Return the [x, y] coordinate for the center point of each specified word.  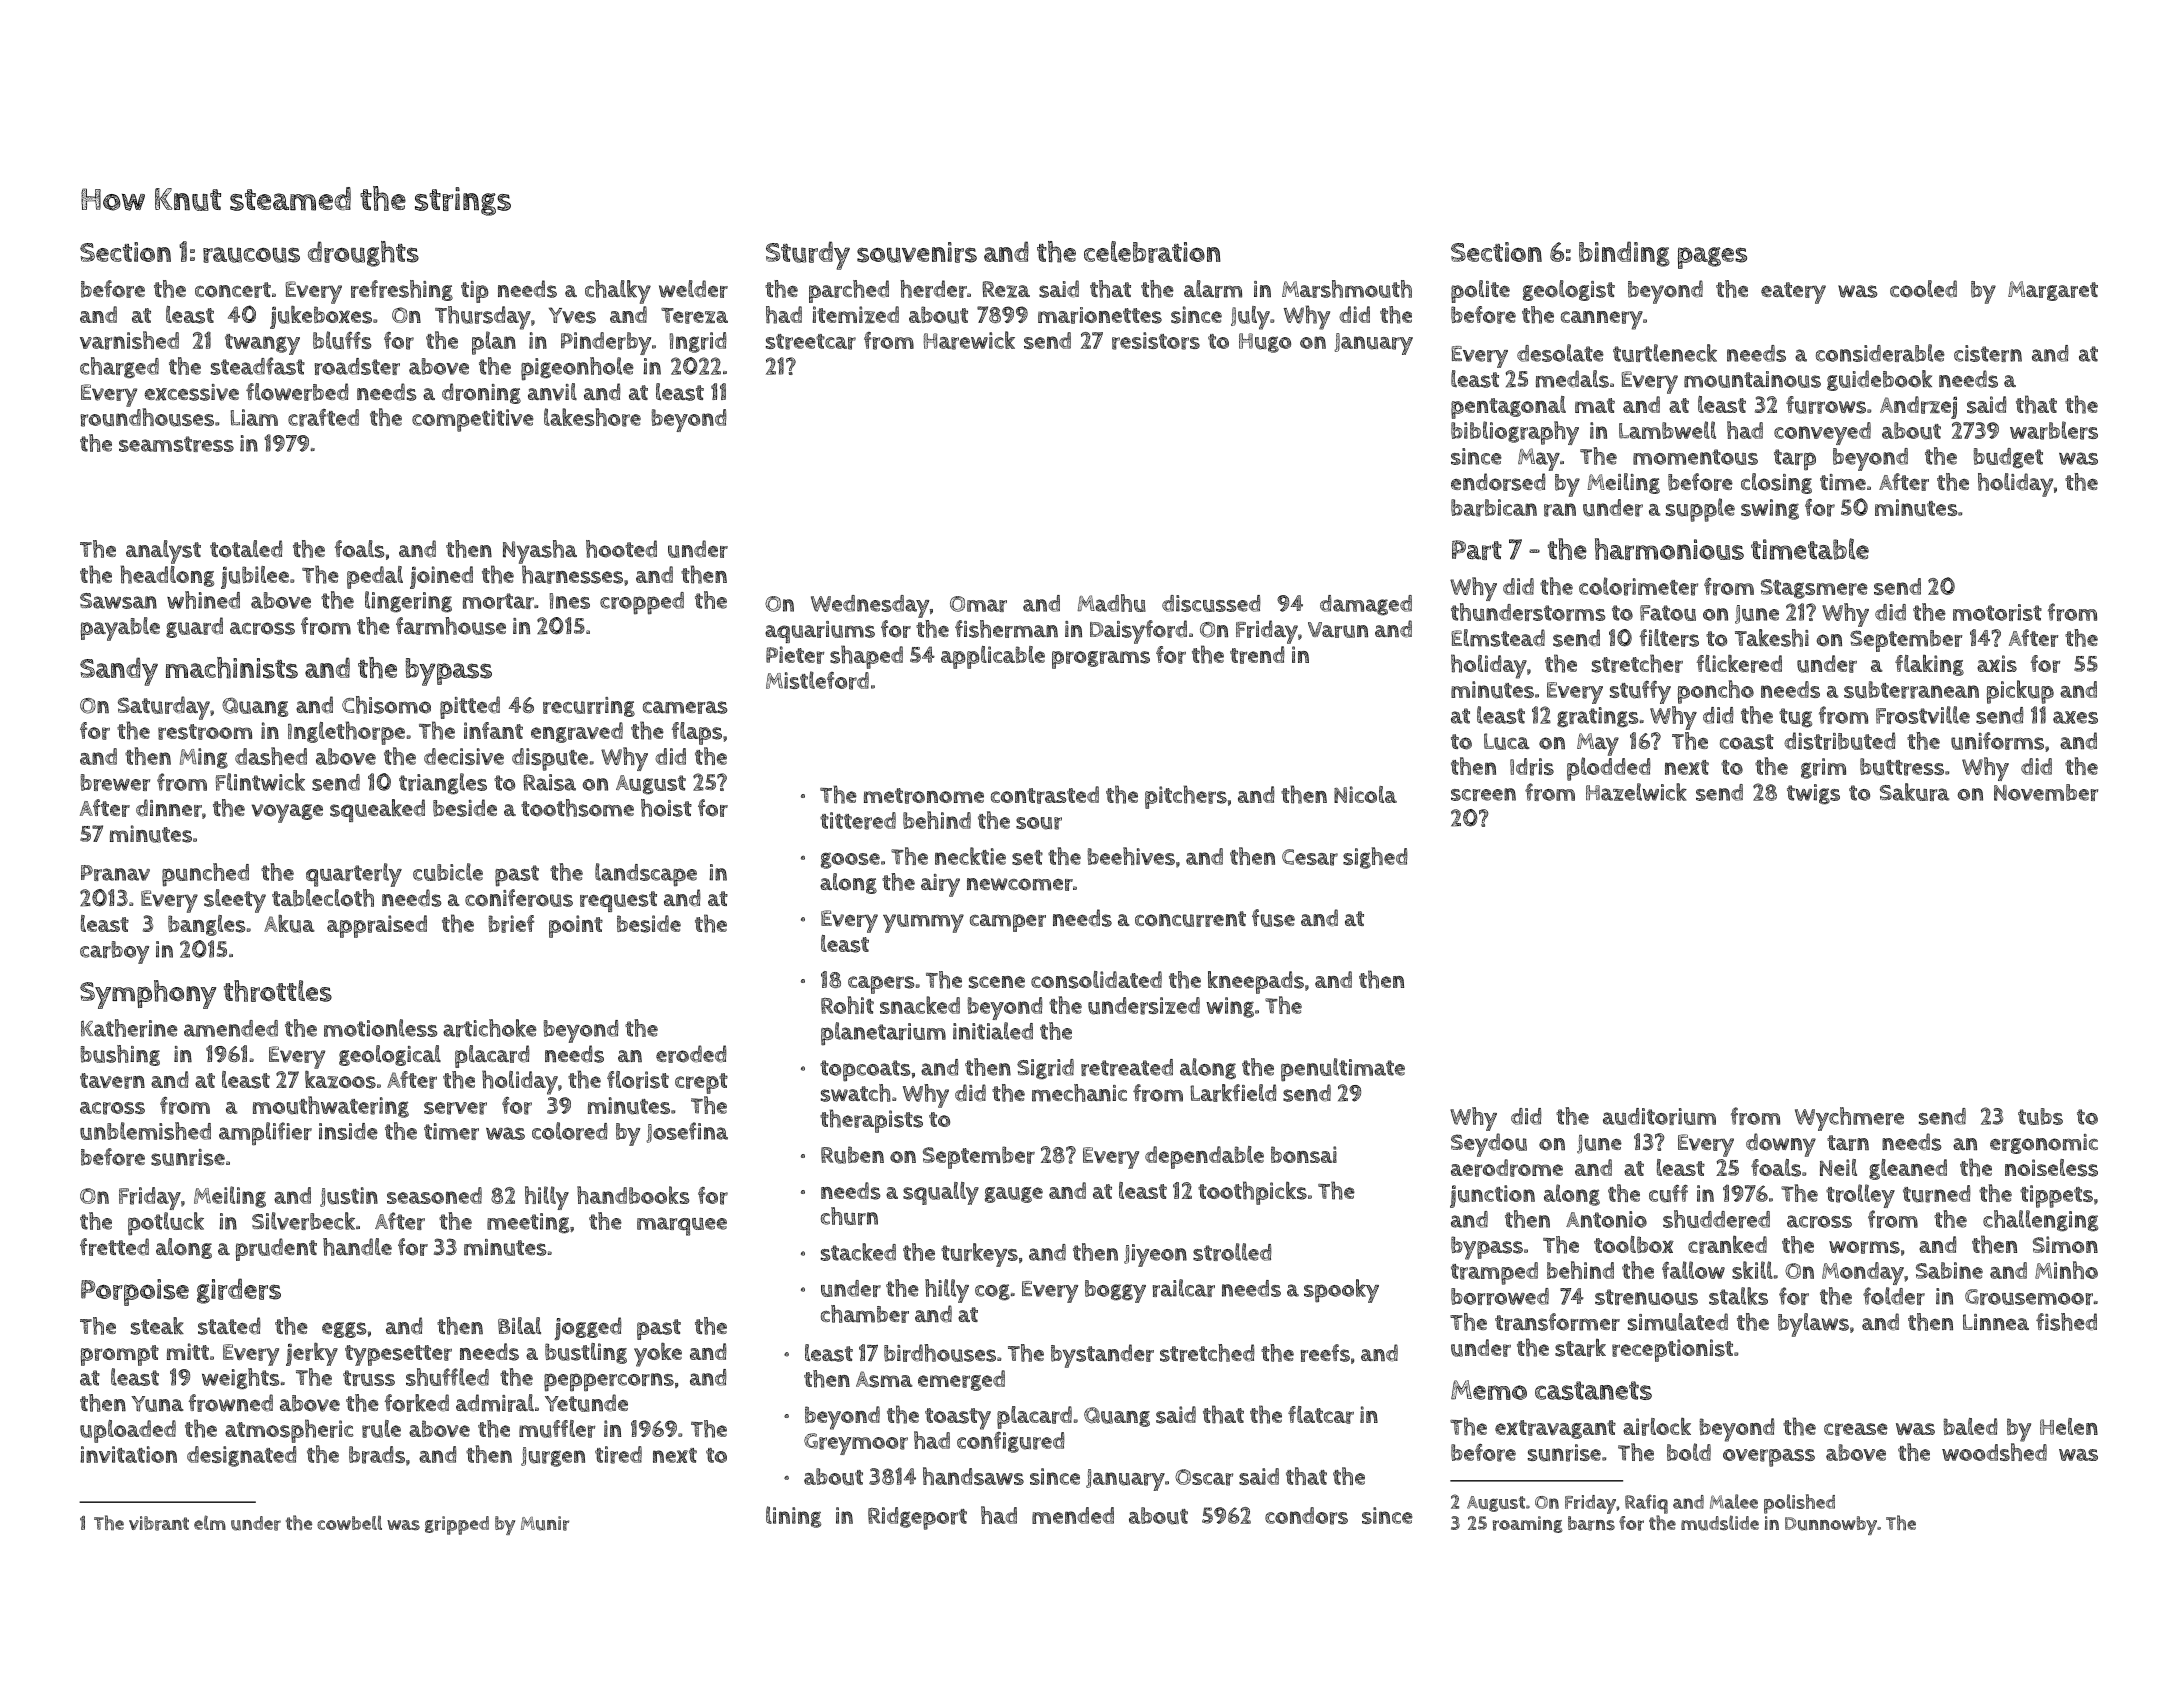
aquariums [820, 632]
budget [2008, 458]
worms [1864, 1247]
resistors [1156, 341]
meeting [528, 1223]
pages [1712, 258]
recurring [589, 707]
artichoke [490, 1028]
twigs [1813, 794]
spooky [1341, 1291]
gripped [457, 1525]
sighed [1375, 858]
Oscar [1204, 1477]
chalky [618, 292]
